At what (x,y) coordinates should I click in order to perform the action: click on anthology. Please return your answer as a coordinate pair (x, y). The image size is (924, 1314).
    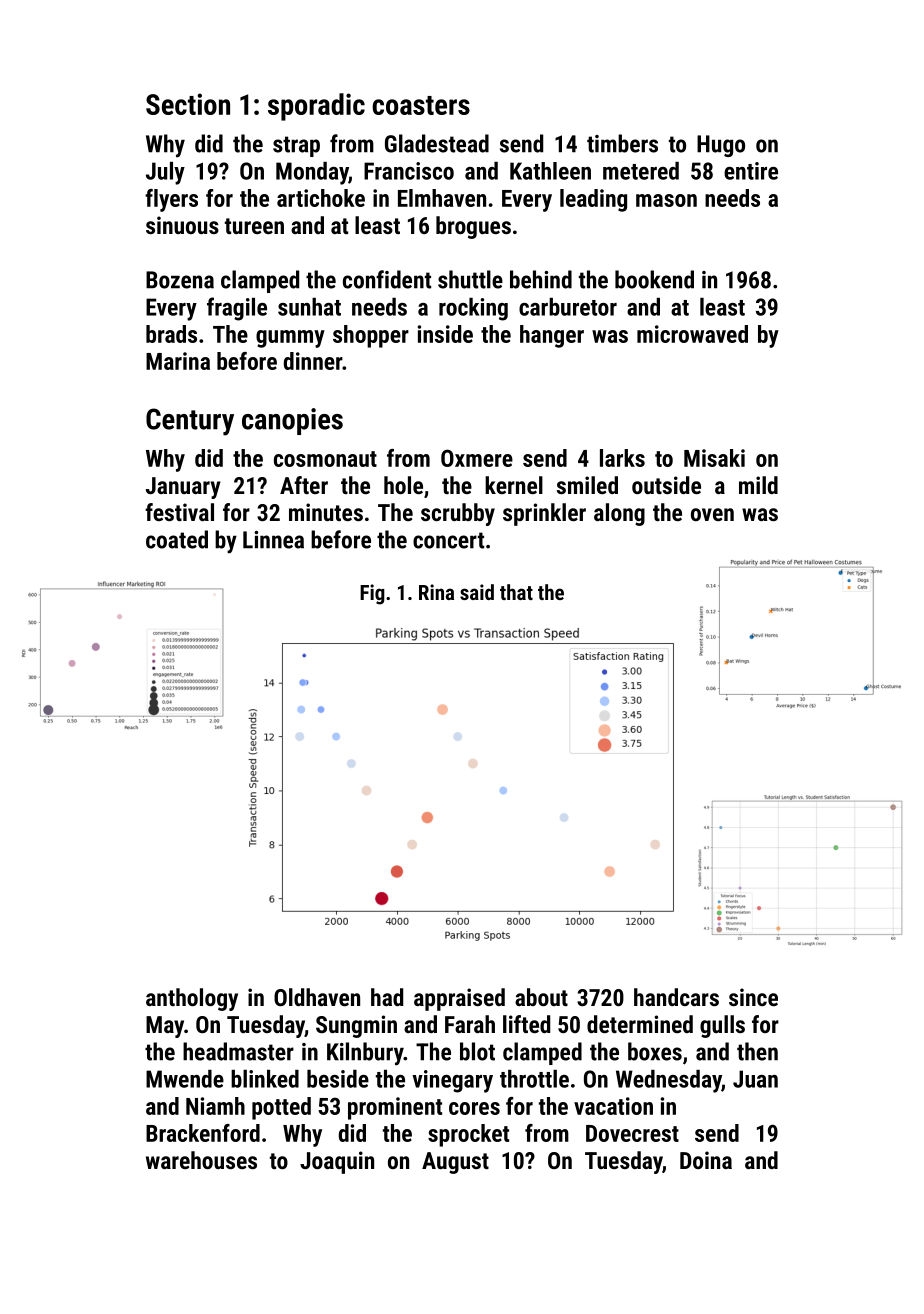
    Looking at the image, I should click on (192, 999).
